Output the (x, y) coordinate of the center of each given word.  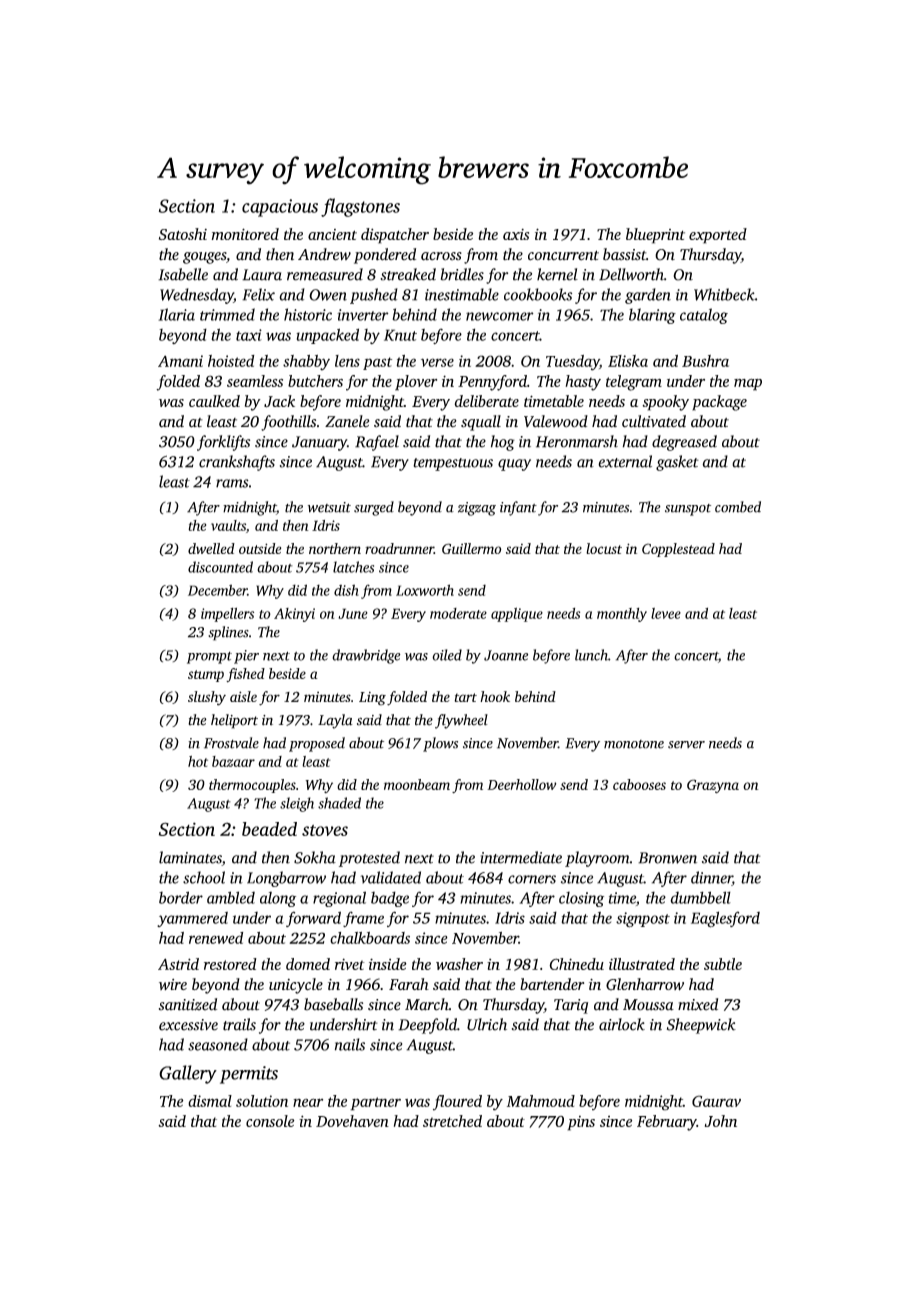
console (270, 1121)
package (719, 403)
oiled (447, 655)
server (686, 745)
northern (335, 548)
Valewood (556, 421)
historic (308, 314)
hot (198, 761)
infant (518, 508)
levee (666, 613)
